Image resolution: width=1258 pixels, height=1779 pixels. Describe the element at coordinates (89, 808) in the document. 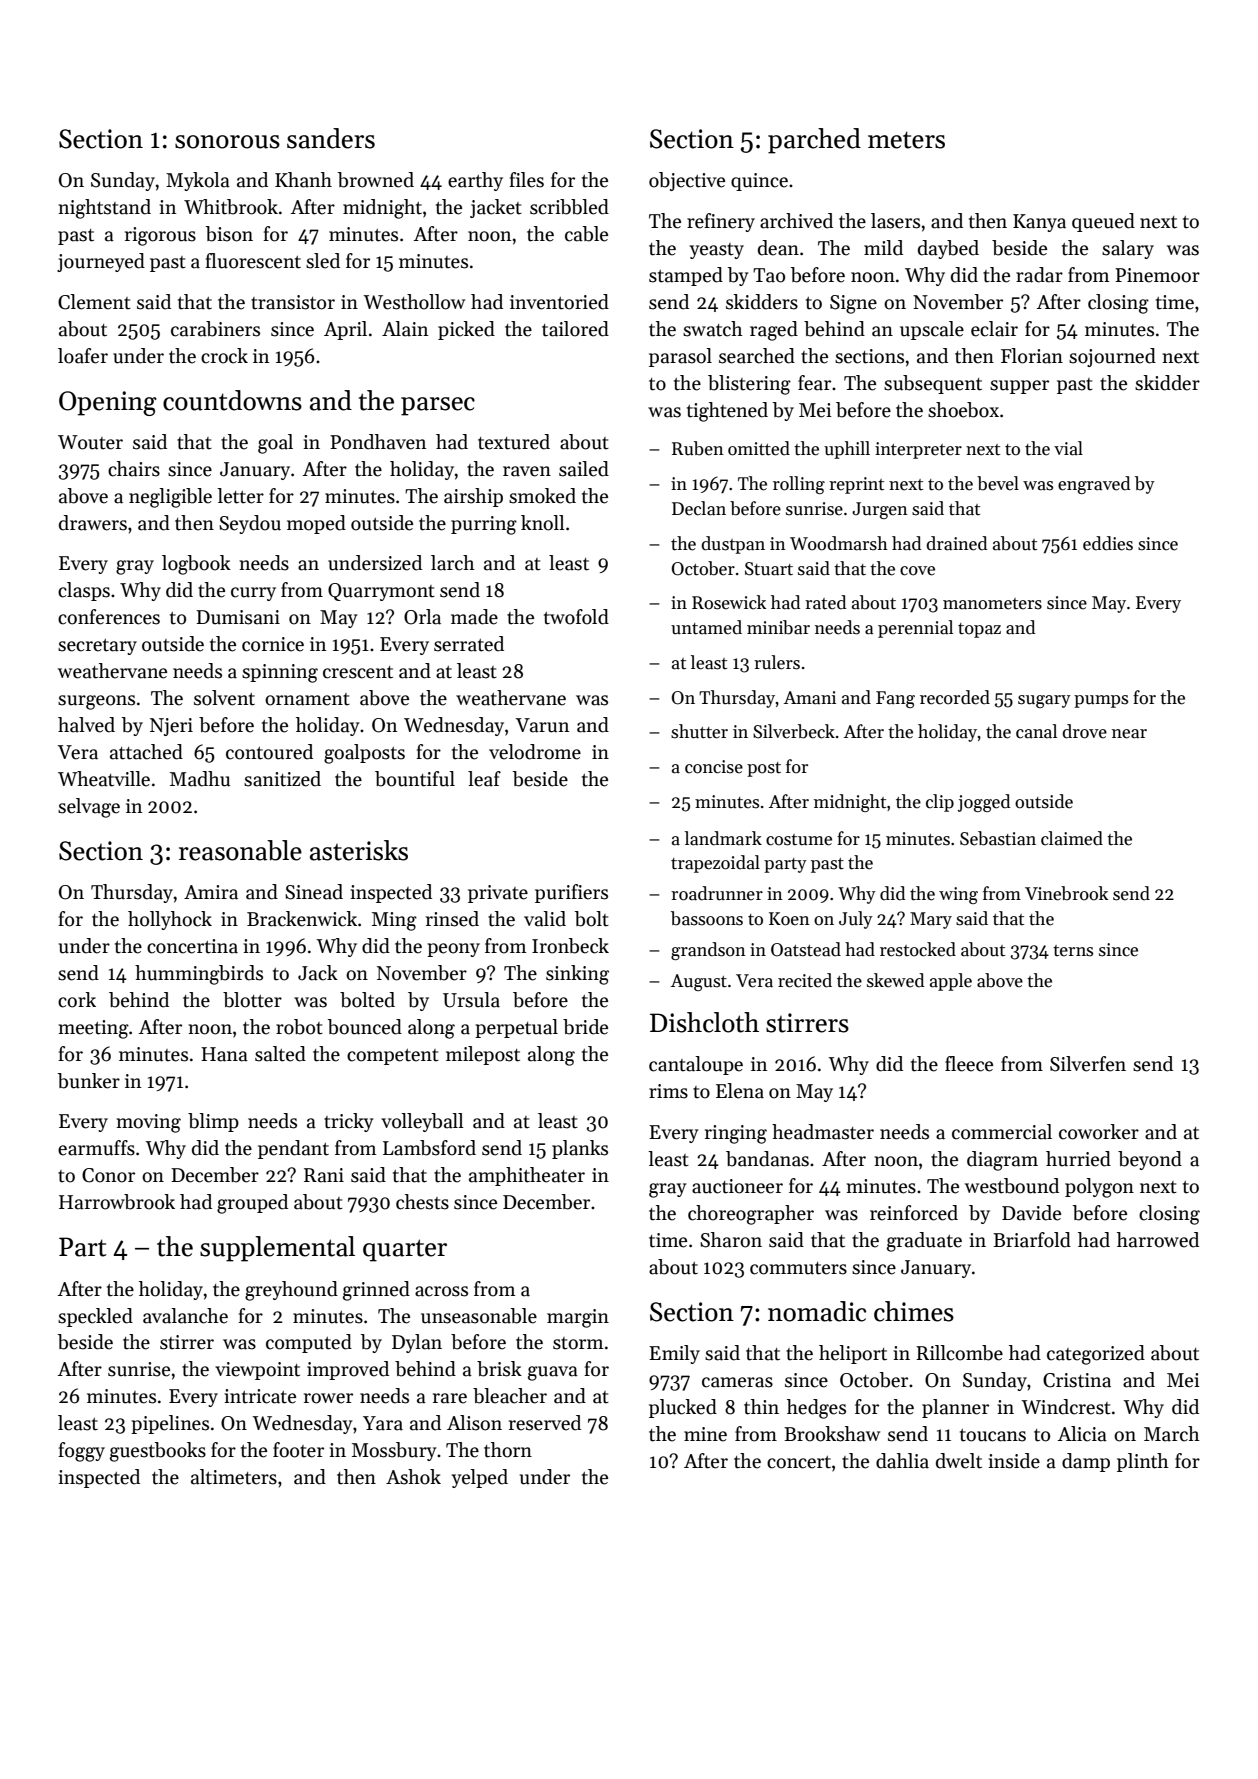

I see `selvage` at that location.
